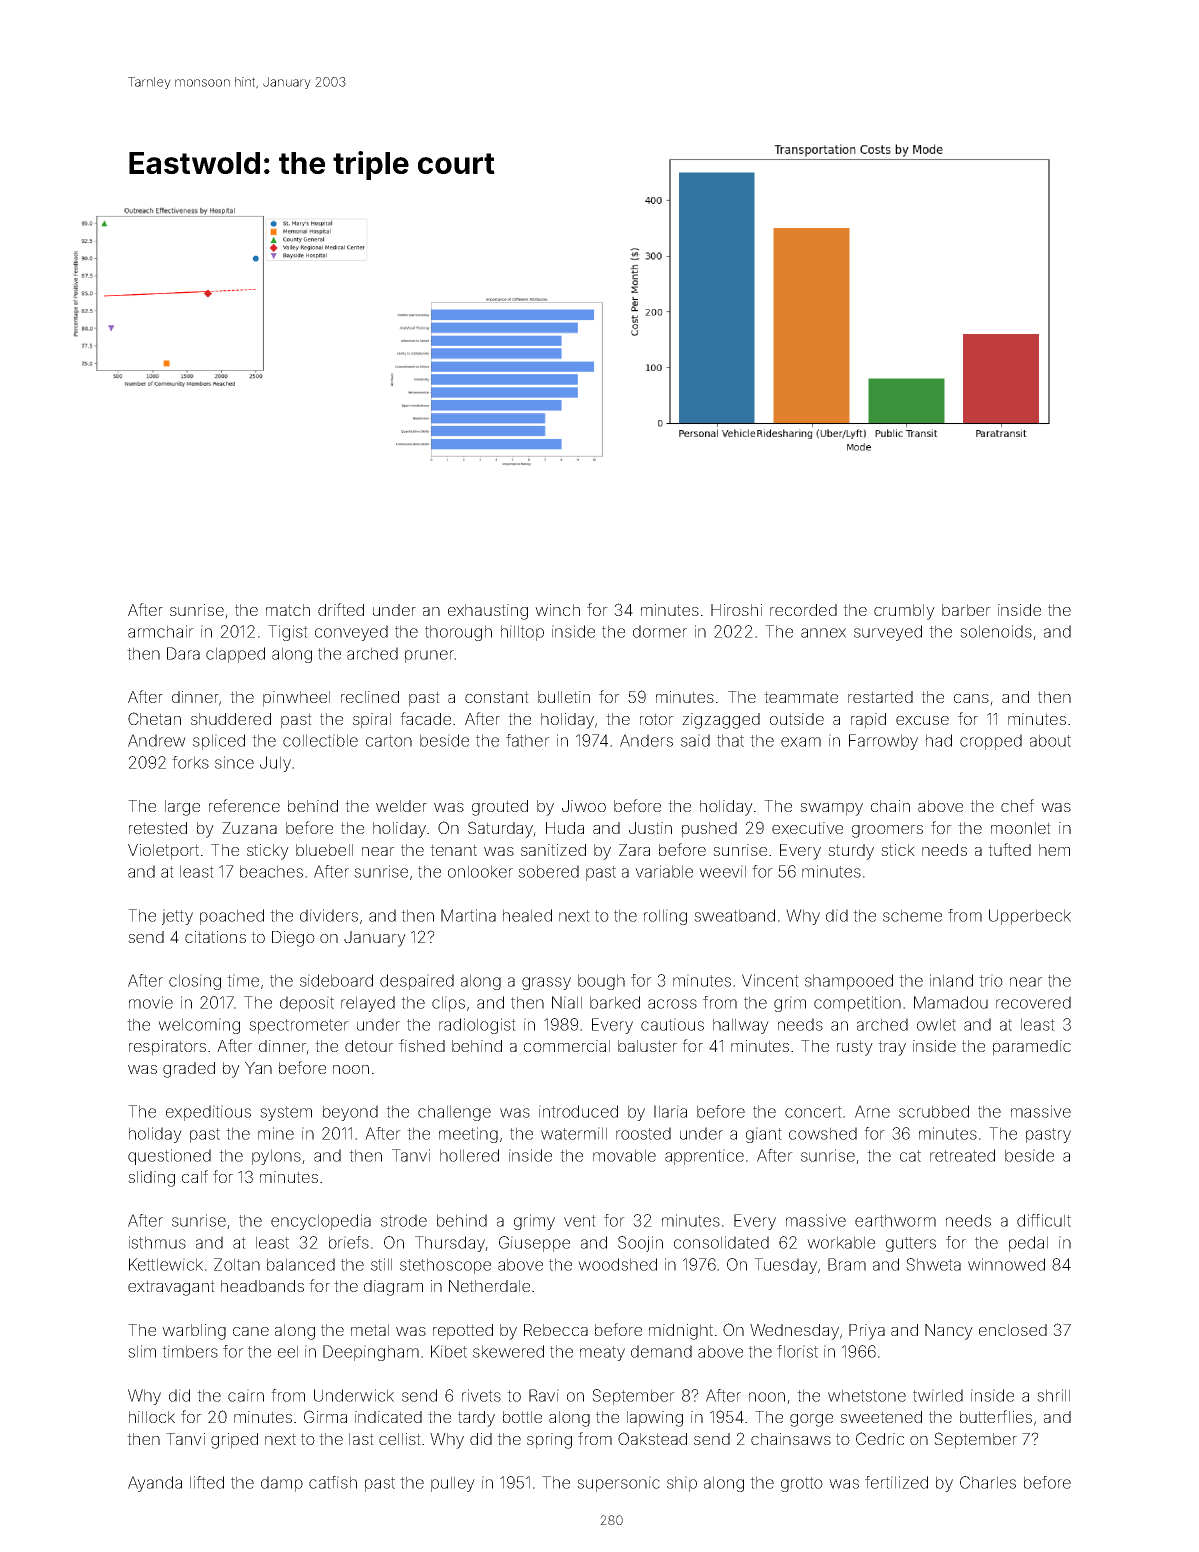  I want to click on supersonic, so click(618, 1484).
